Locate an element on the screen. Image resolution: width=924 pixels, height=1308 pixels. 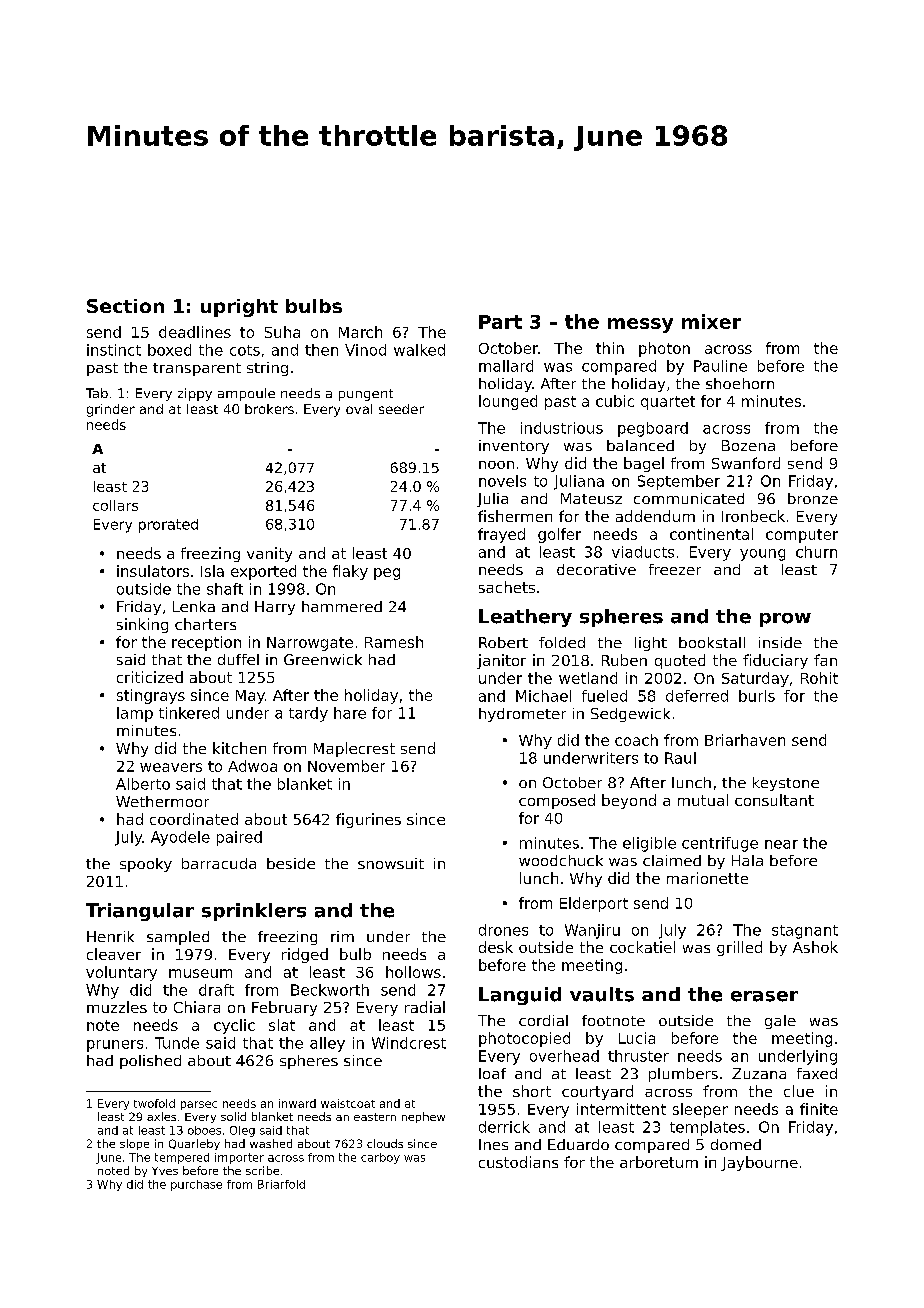
sprinklers is located at coordinates (254, 912).
